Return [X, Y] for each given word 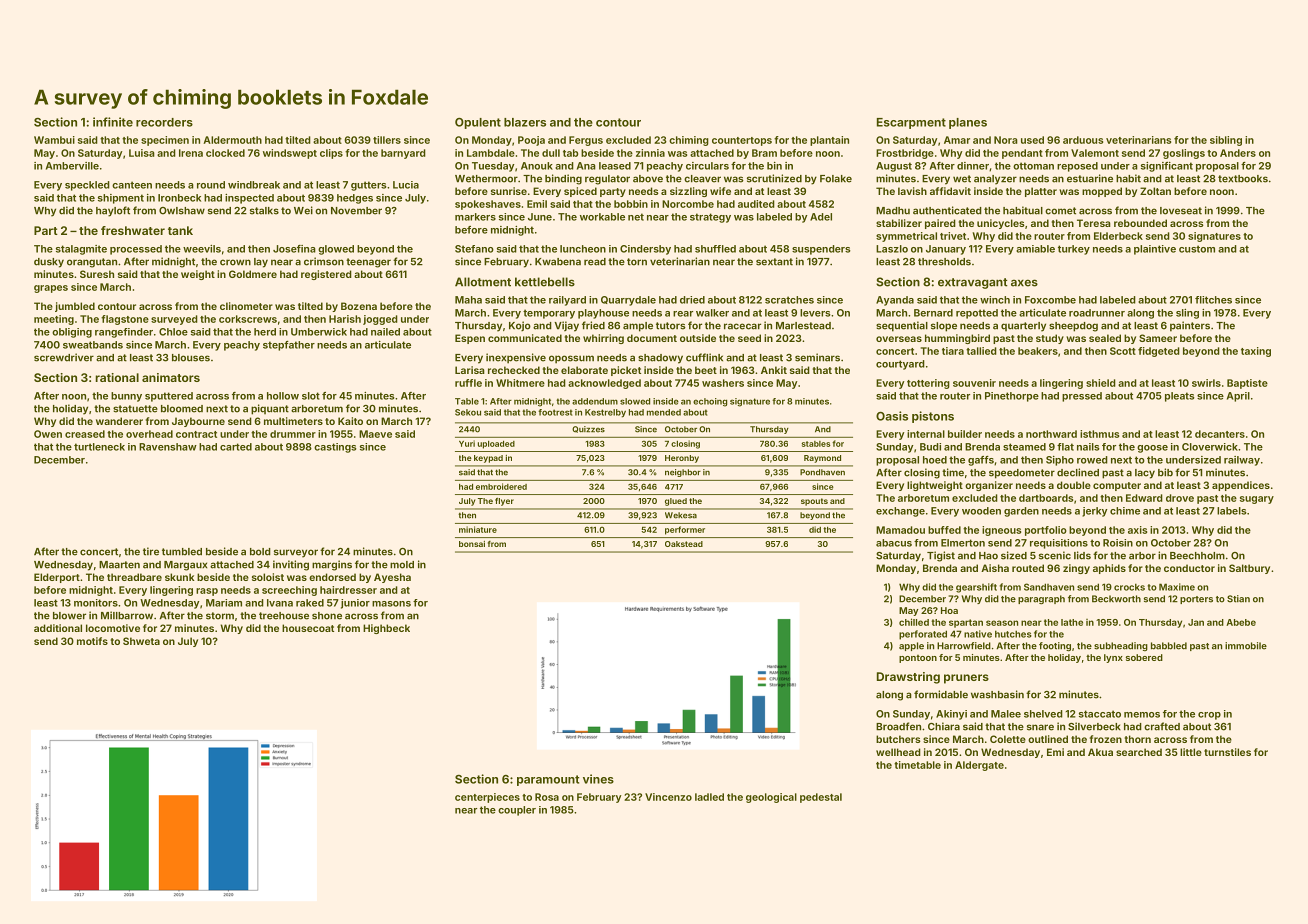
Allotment [483, 282]
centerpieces [487, 798]
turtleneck [99, 447]
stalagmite [81, 250]
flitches [1213, 300]
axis [1137, 530]
